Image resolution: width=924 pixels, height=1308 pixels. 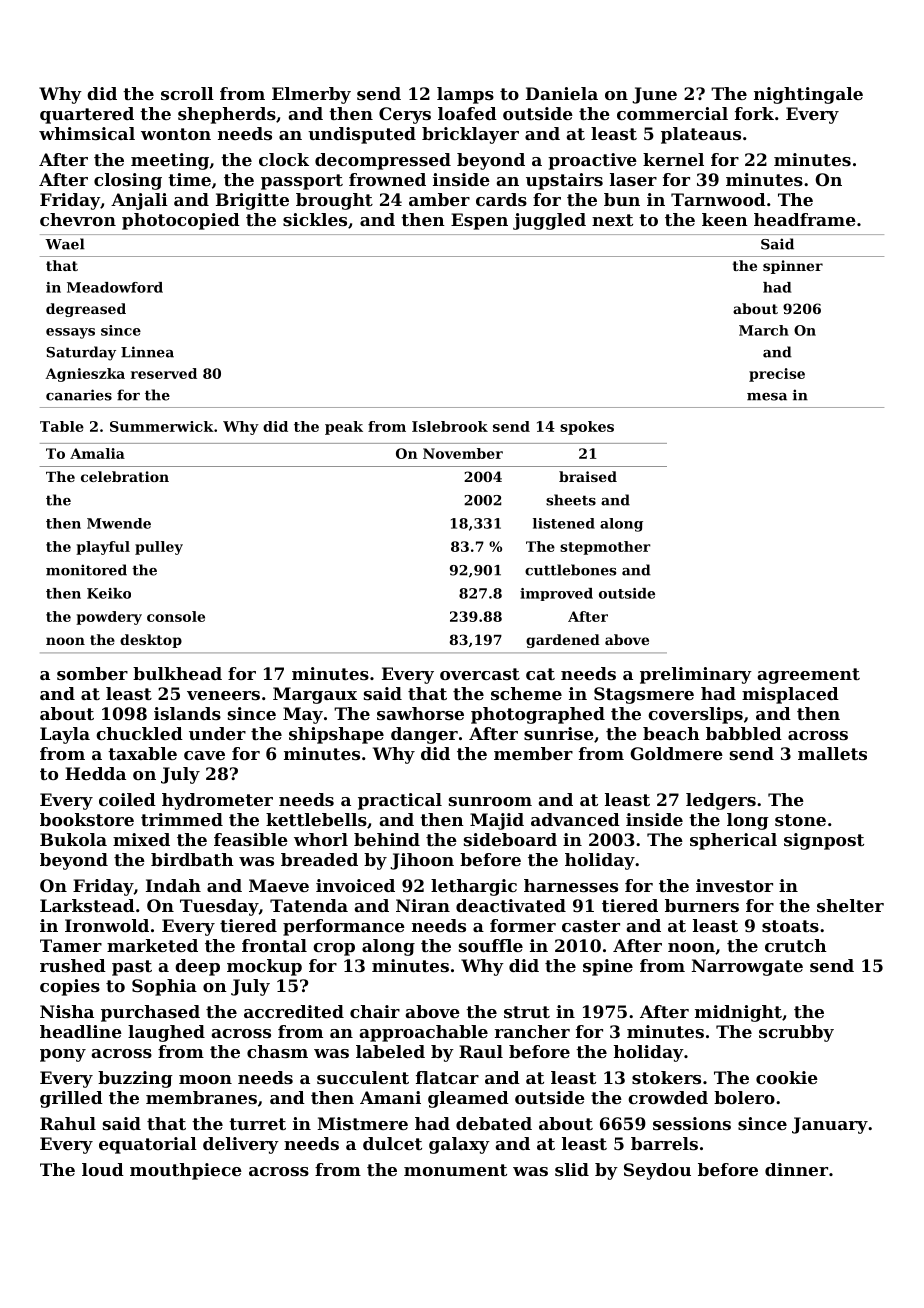 I want to click on gardened, so click(x=563, y=641).
